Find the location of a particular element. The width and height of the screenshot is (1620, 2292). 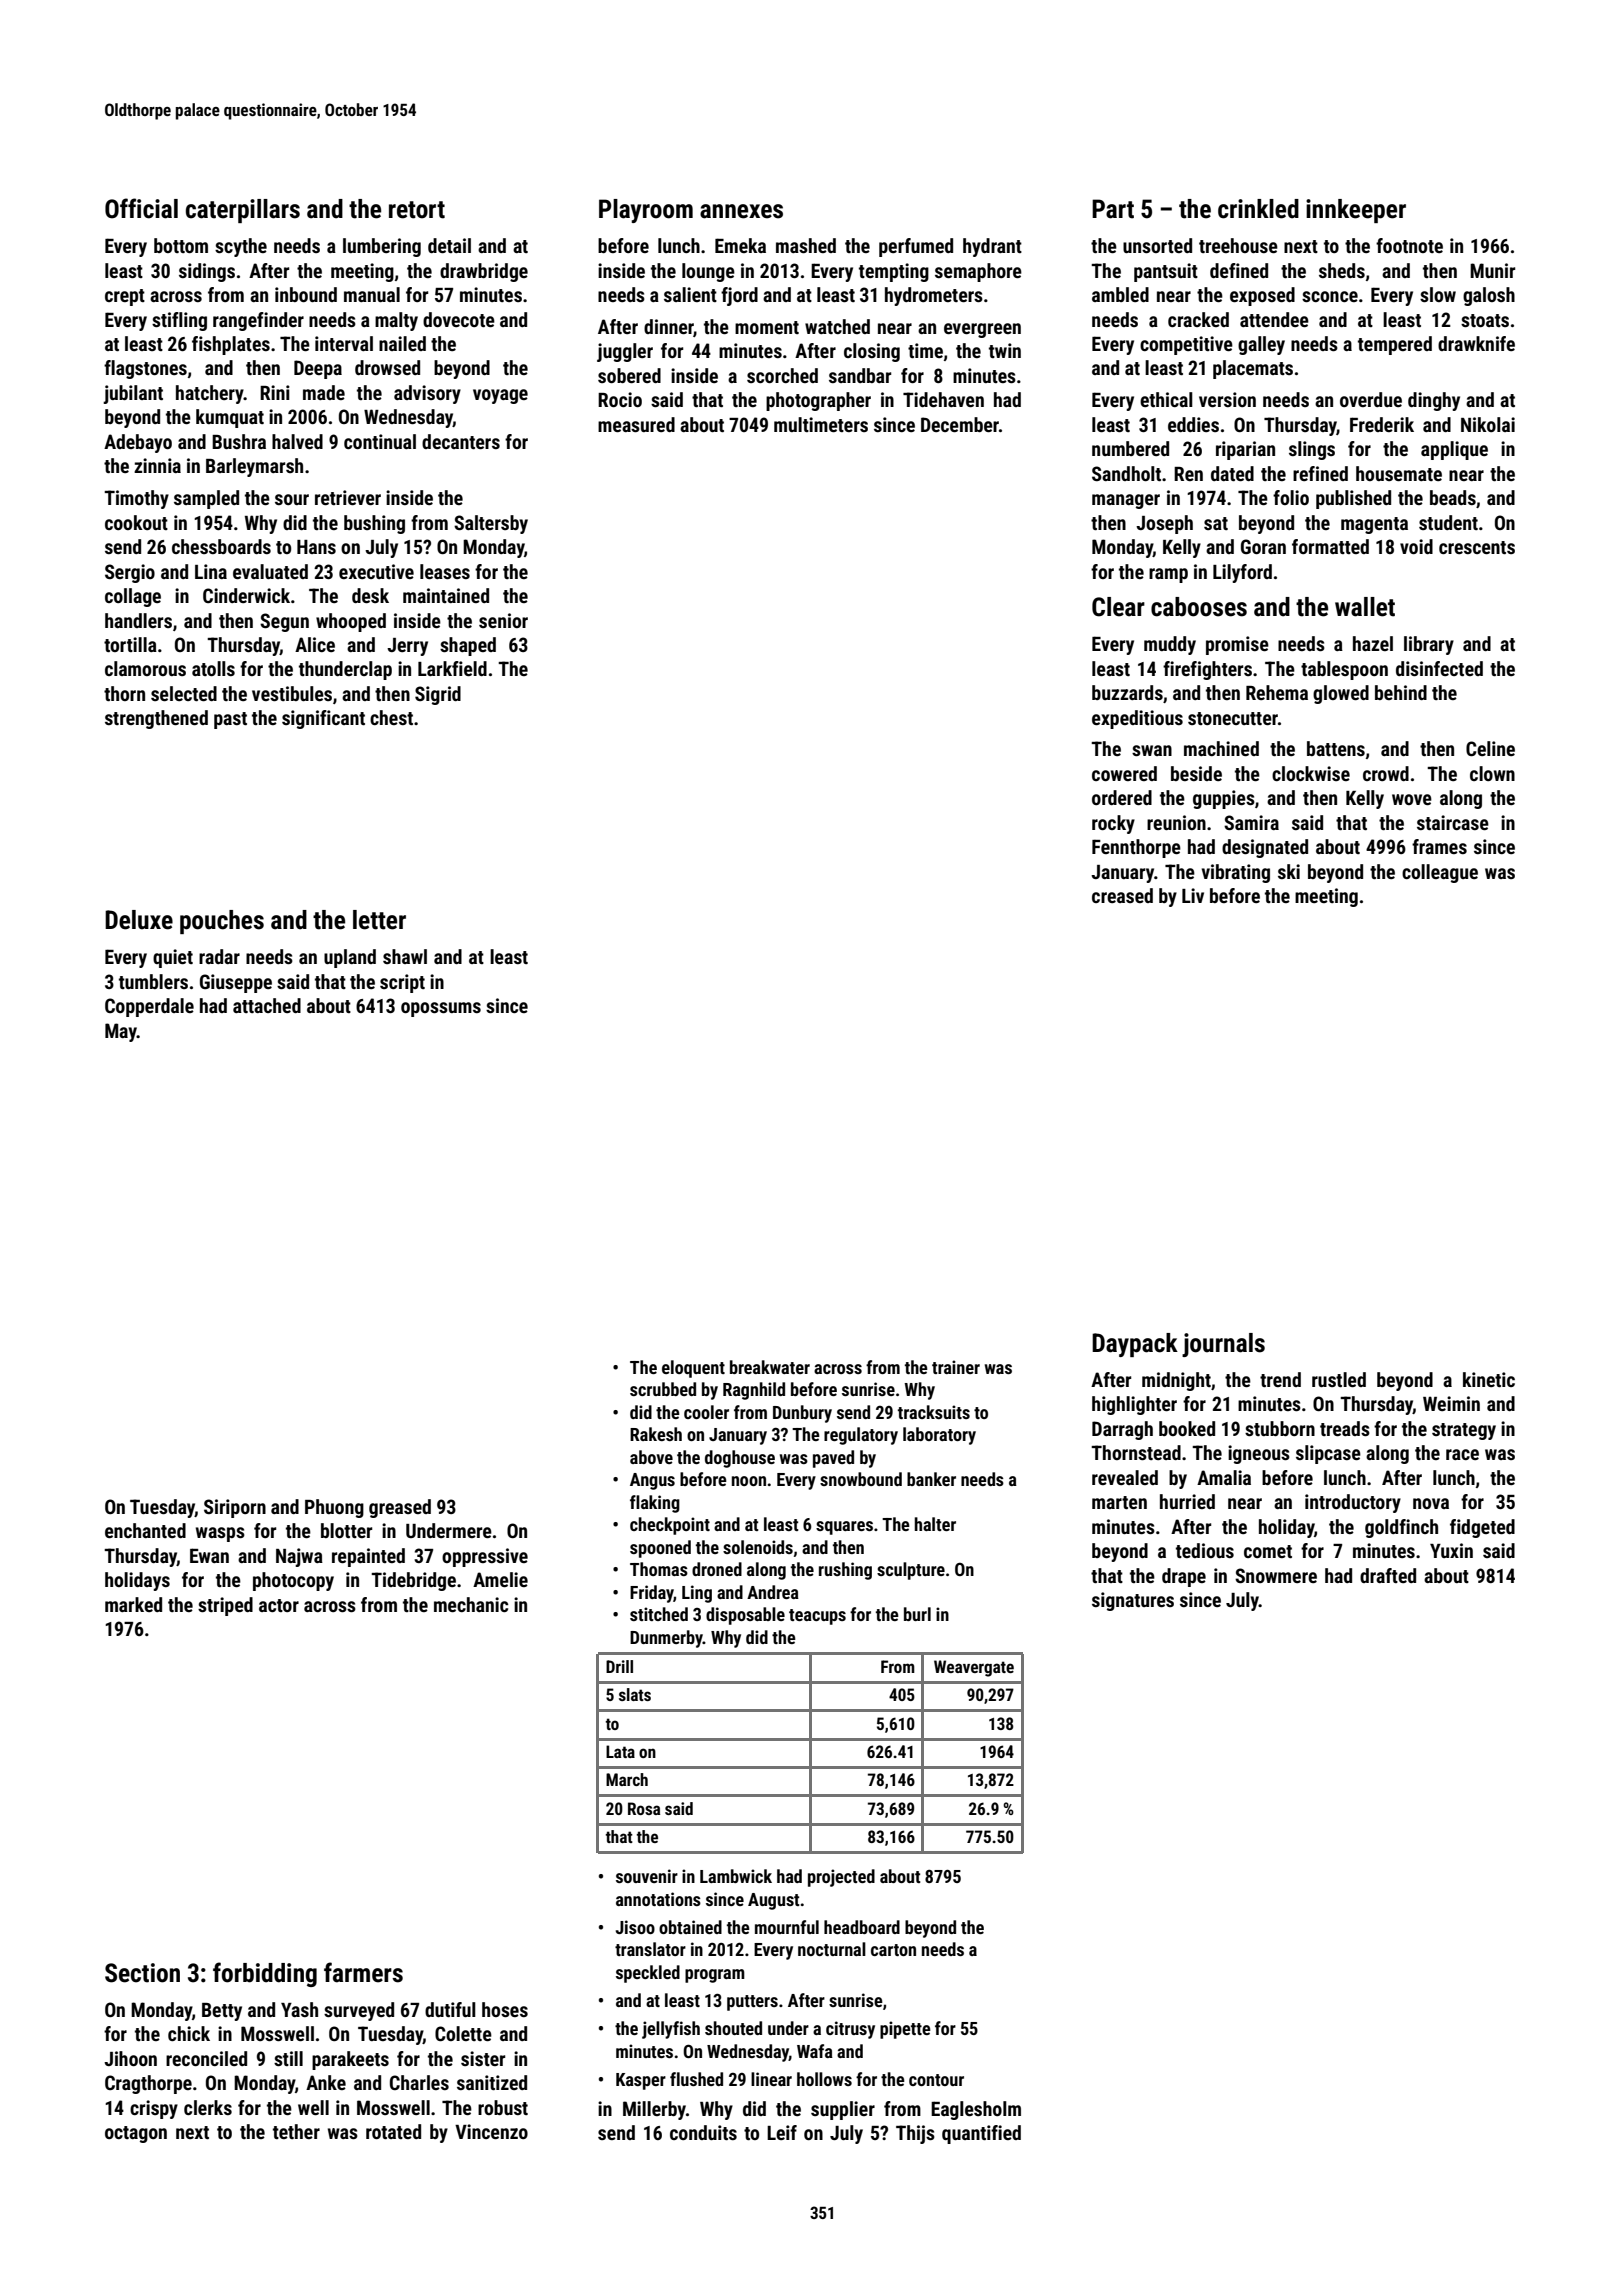

drafted is located at coordinates (1388, 1575).
